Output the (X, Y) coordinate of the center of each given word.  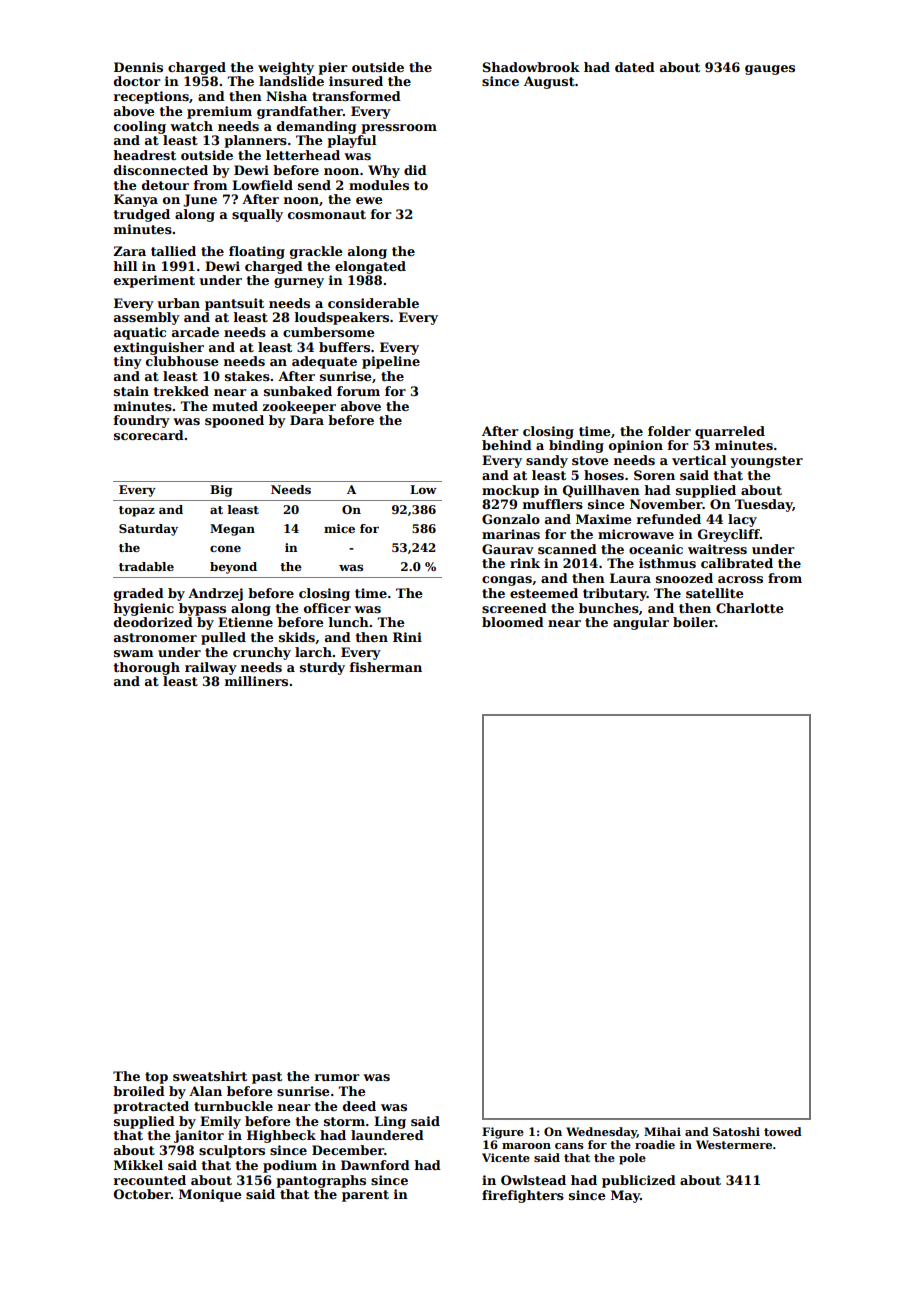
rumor (337, 1077)
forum (358, 391)
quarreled (730, 432)
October (142, 1194)
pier (333, 68)
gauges (770, 70)
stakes (247, 376)
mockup (510, 491)
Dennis (138, 67)
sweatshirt (210, 1076)
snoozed (684, 578)
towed (783, 1131)
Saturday (148, 530)
